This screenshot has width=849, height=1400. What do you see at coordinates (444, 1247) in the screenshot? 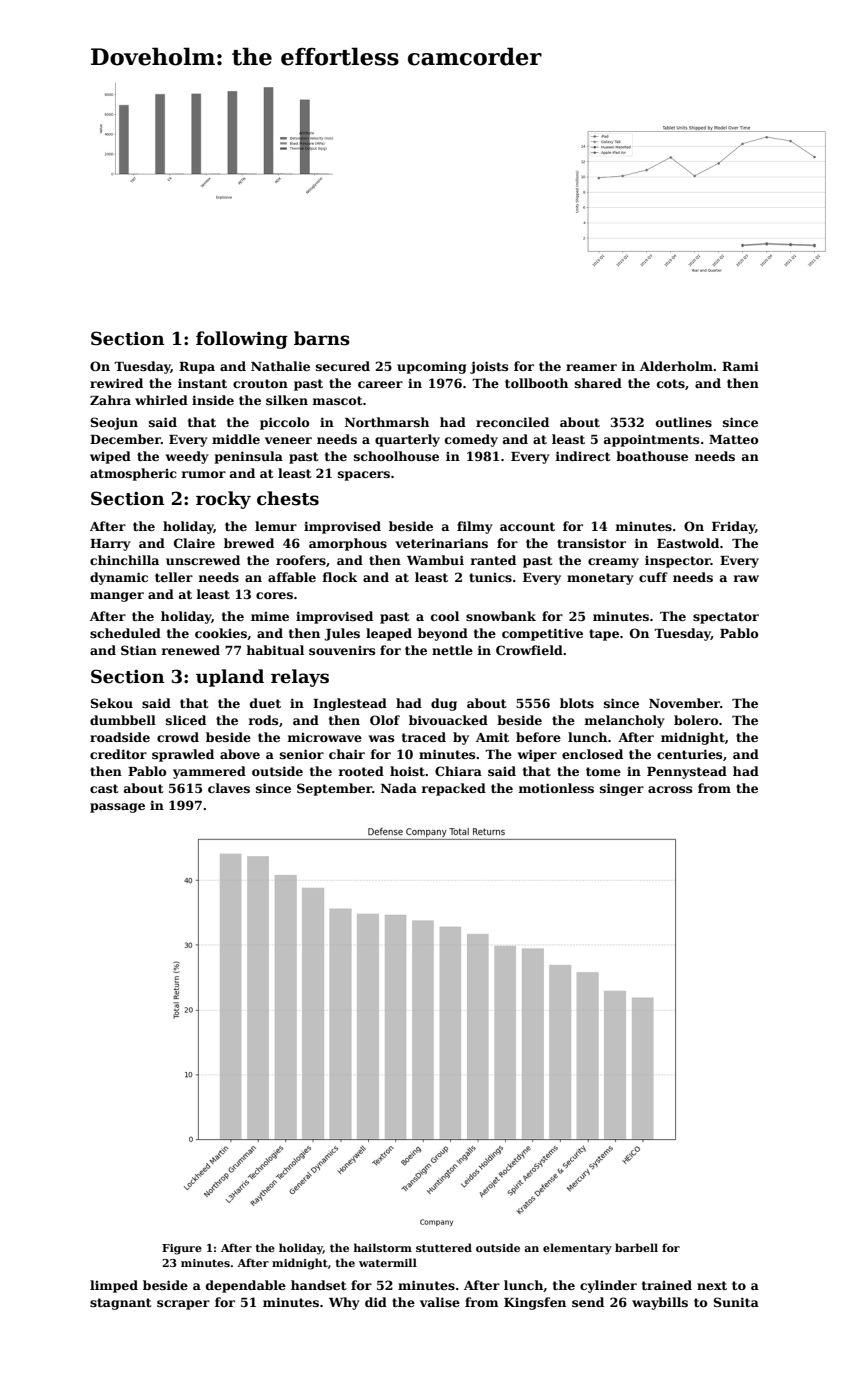
I see `stuttered` at bounding box center [444, 1247].
